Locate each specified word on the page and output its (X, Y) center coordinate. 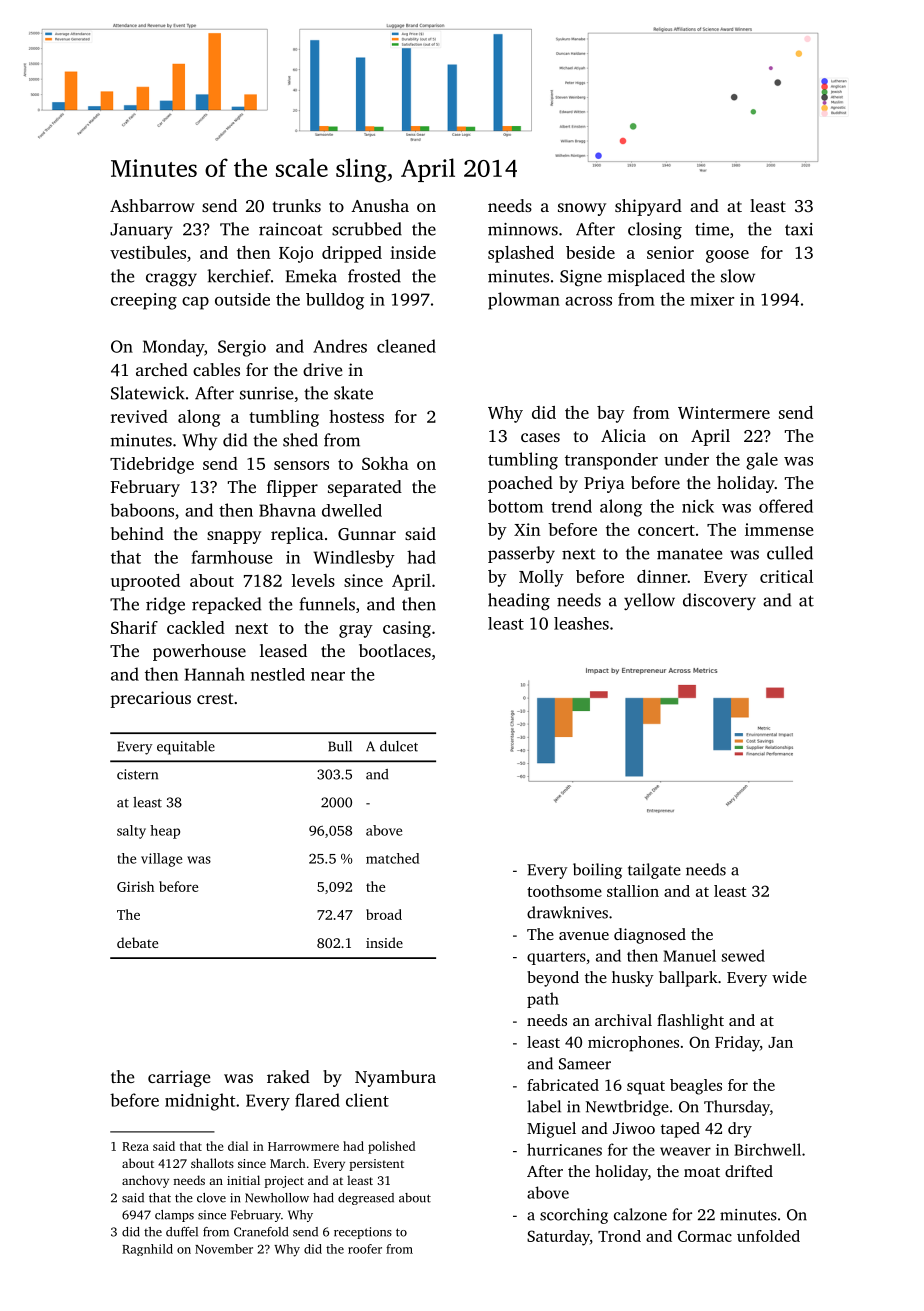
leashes (581, 623)
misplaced (646, 277)
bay (611, 414)
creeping (144, 301)
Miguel (551, 1130)
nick (698, 506)
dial (238, 1146)
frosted (374, 276)
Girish (135, 886)
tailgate (654, 871)
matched (392, 858)
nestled (278, 674)
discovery (719, 601)
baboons (142, 510)
